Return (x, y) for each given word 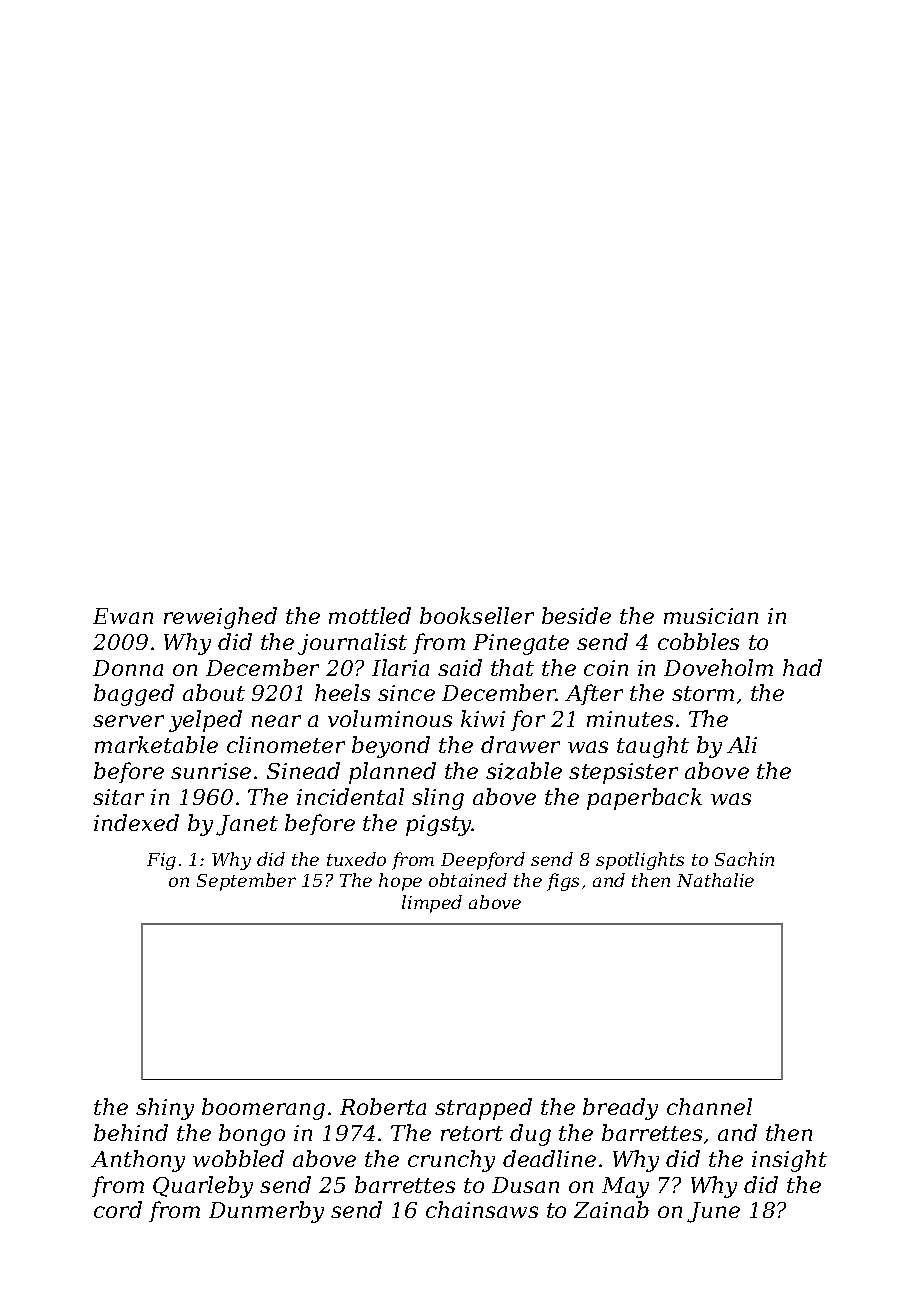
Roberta (383, 1106)
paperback (644, 799)
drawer (520, 744)
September (246, 882)
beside (576, 615)
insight (789, 1161)
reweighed (220, 618)
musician (711, 616)
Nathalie (715, 880)
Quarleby (203, 1187)
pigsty (439, 825)
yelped (205, 721)
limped (432, 904)
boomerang (263, 1109)
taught (653, 747)
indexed (136, 822)
